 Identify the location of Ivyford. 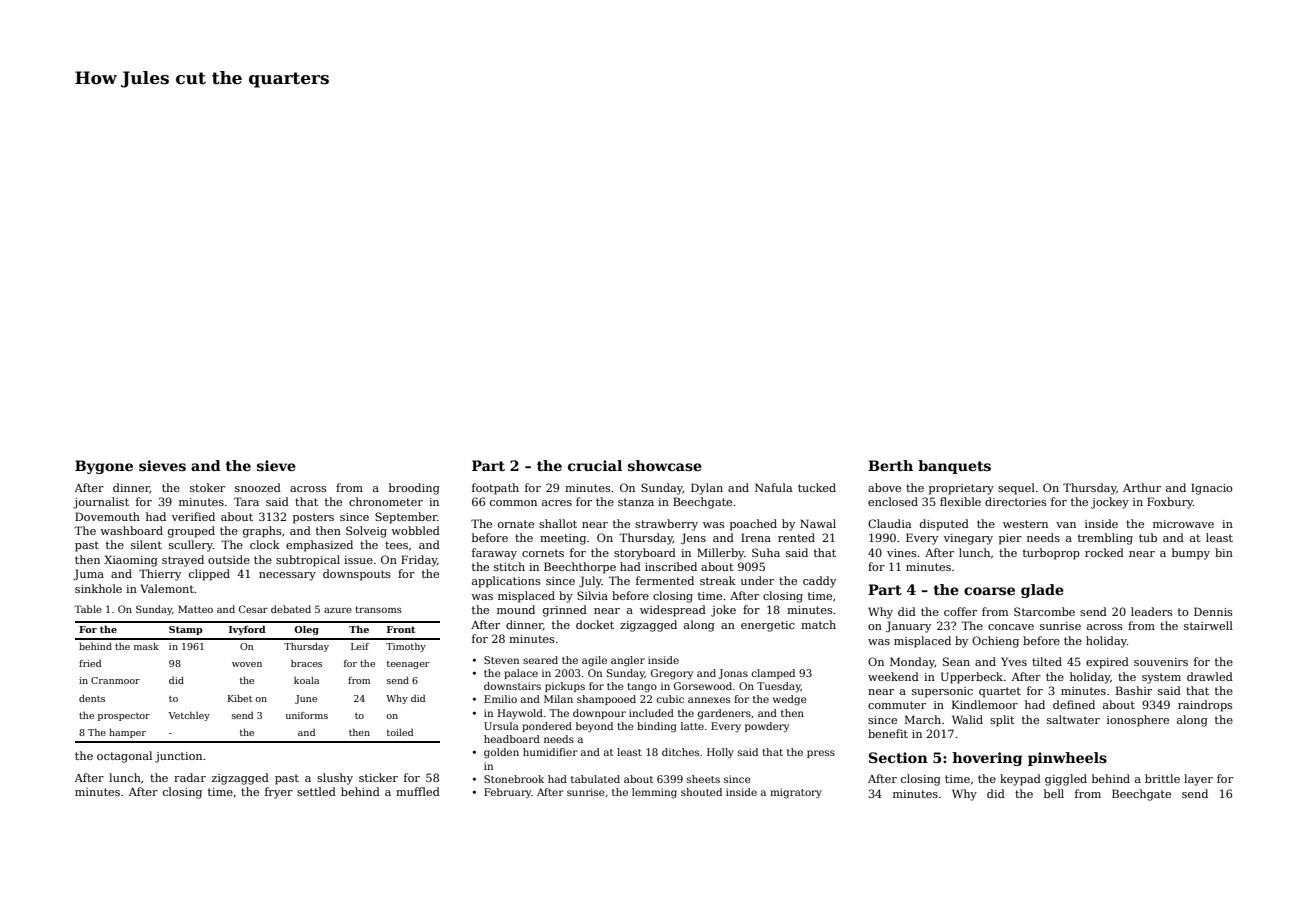
(247, 630).
